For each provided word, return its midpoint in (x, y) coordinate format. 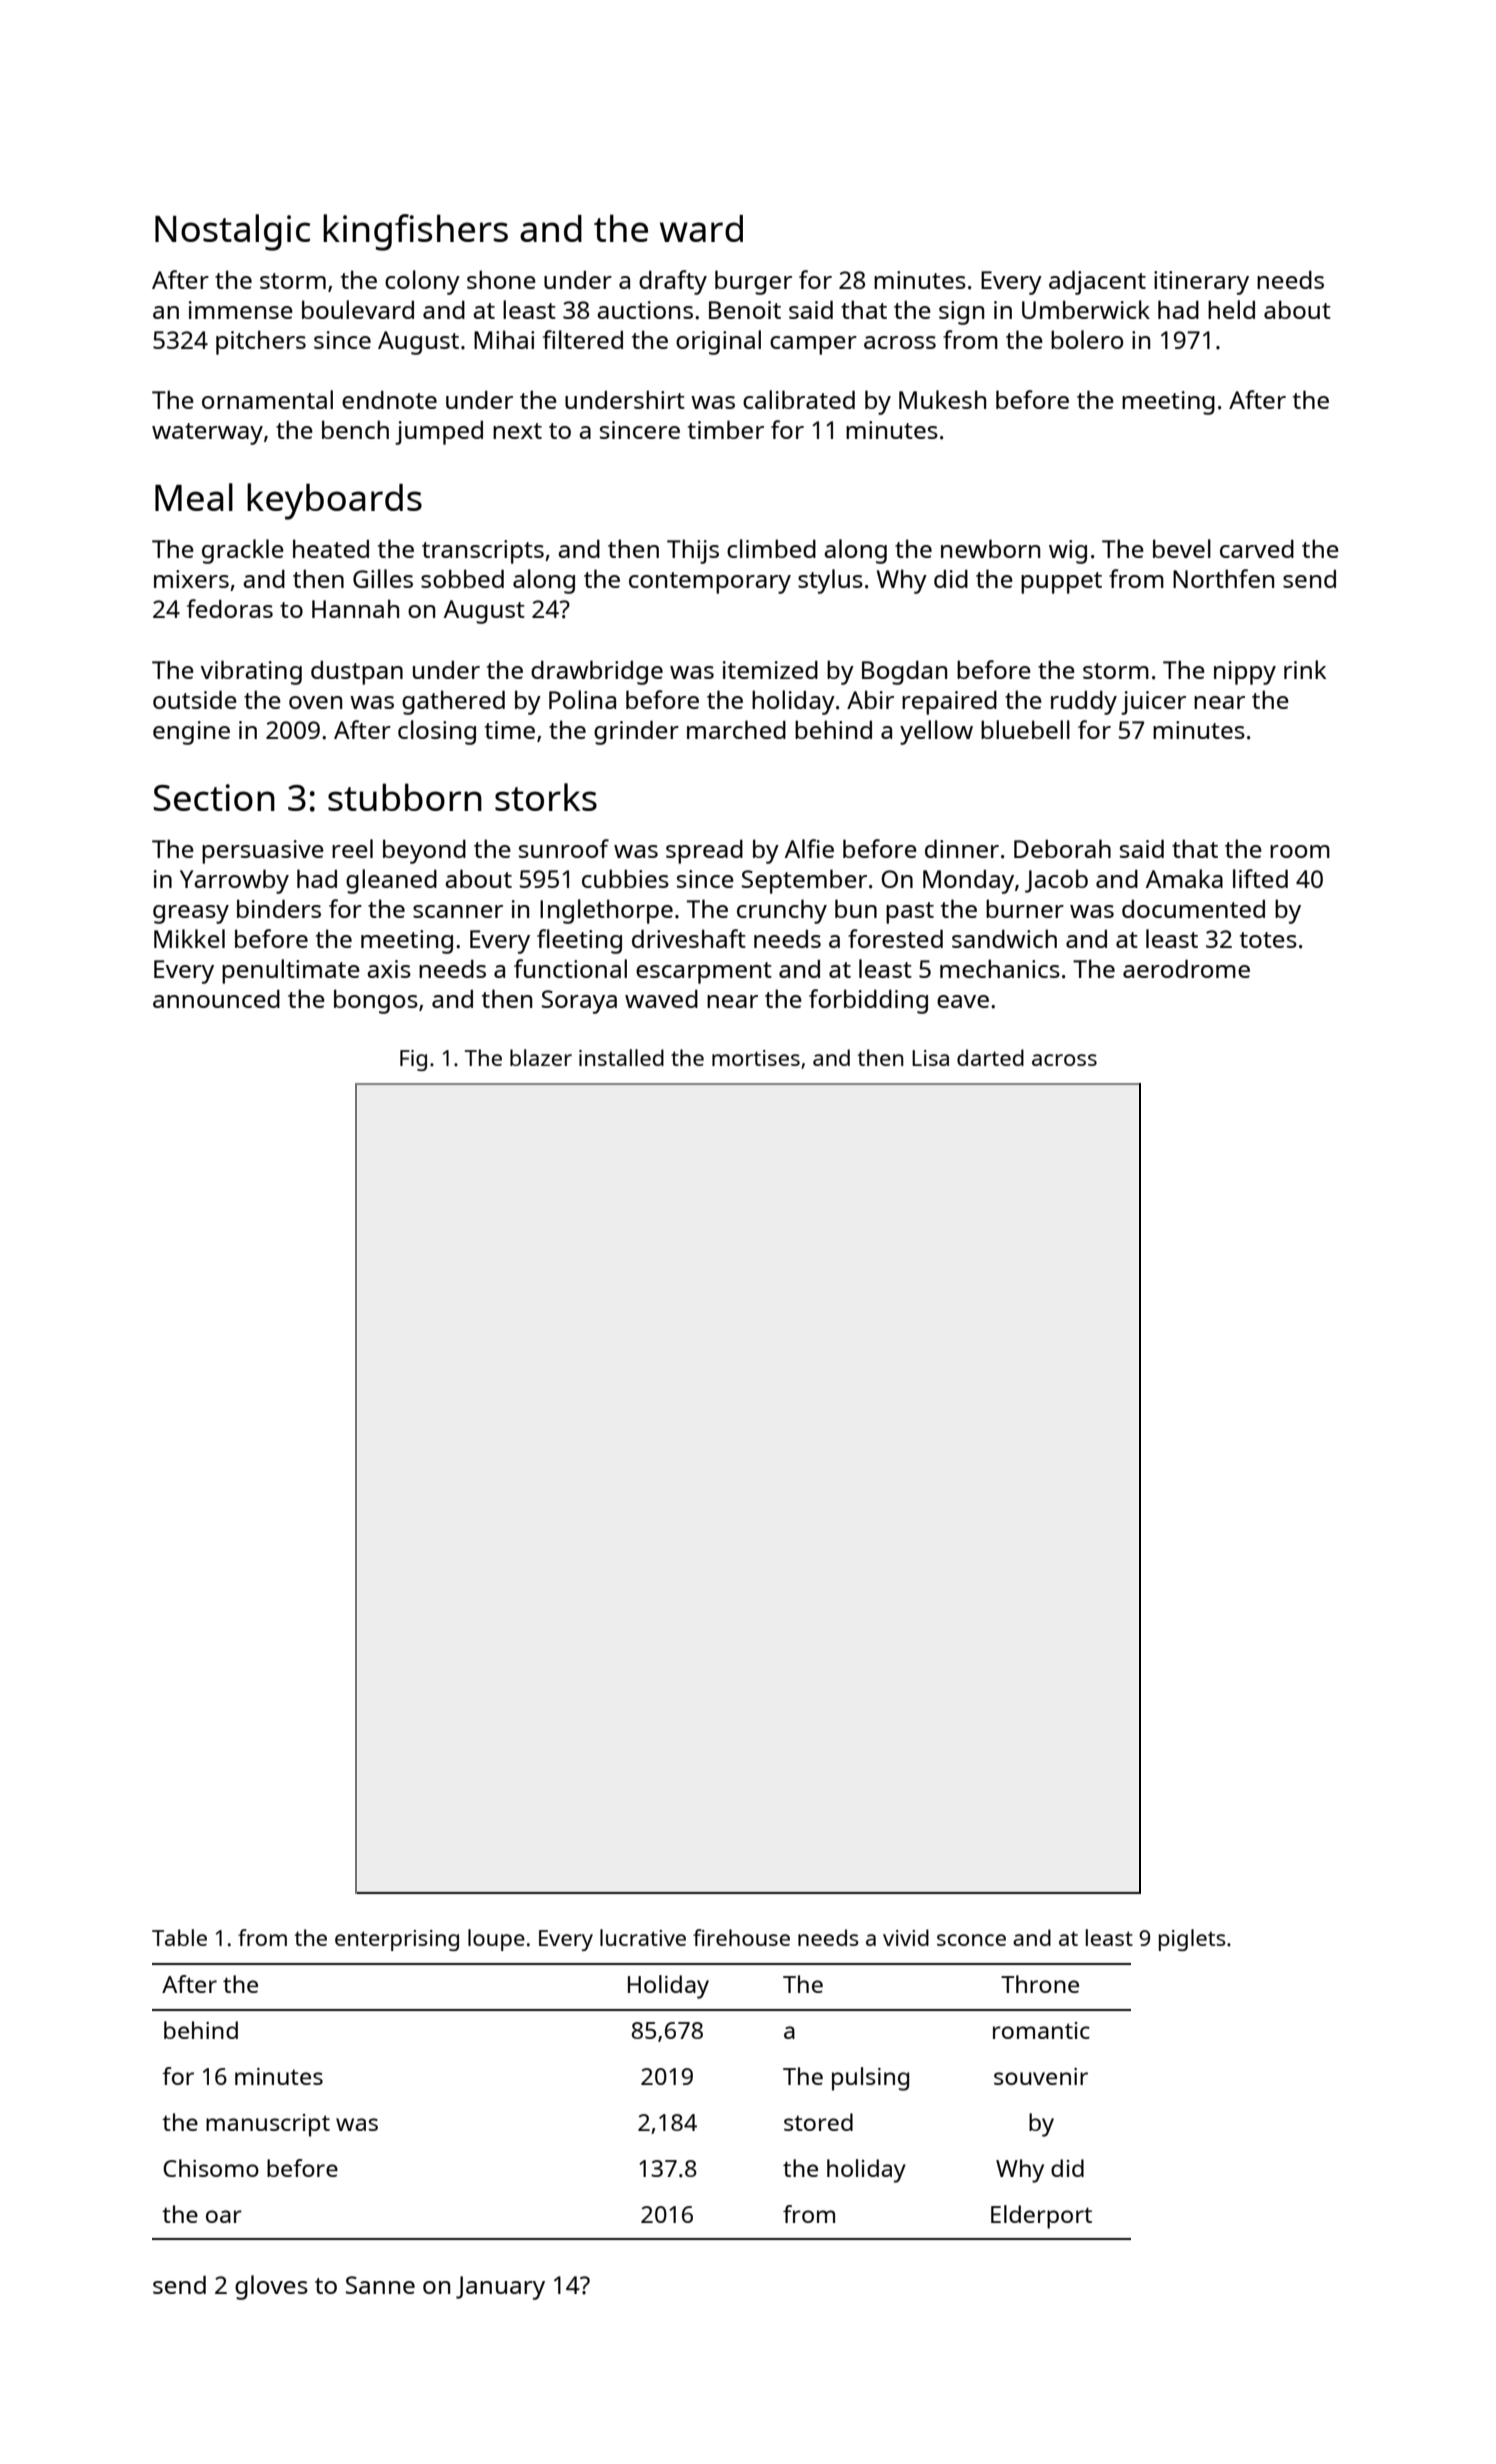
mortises (756, 1058)
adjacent (1097, 283)
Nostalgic (232, 232)
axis (389, 969)
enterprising (397, 1940)
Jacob (1056, 881)
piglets (1192, 1940)
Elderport (1041, 2217)
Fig (413, 1060)
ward (701, 228)
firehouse (741, 1937)
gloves (271, 2287)
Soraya (579, 1002)
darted (990, 1057)
